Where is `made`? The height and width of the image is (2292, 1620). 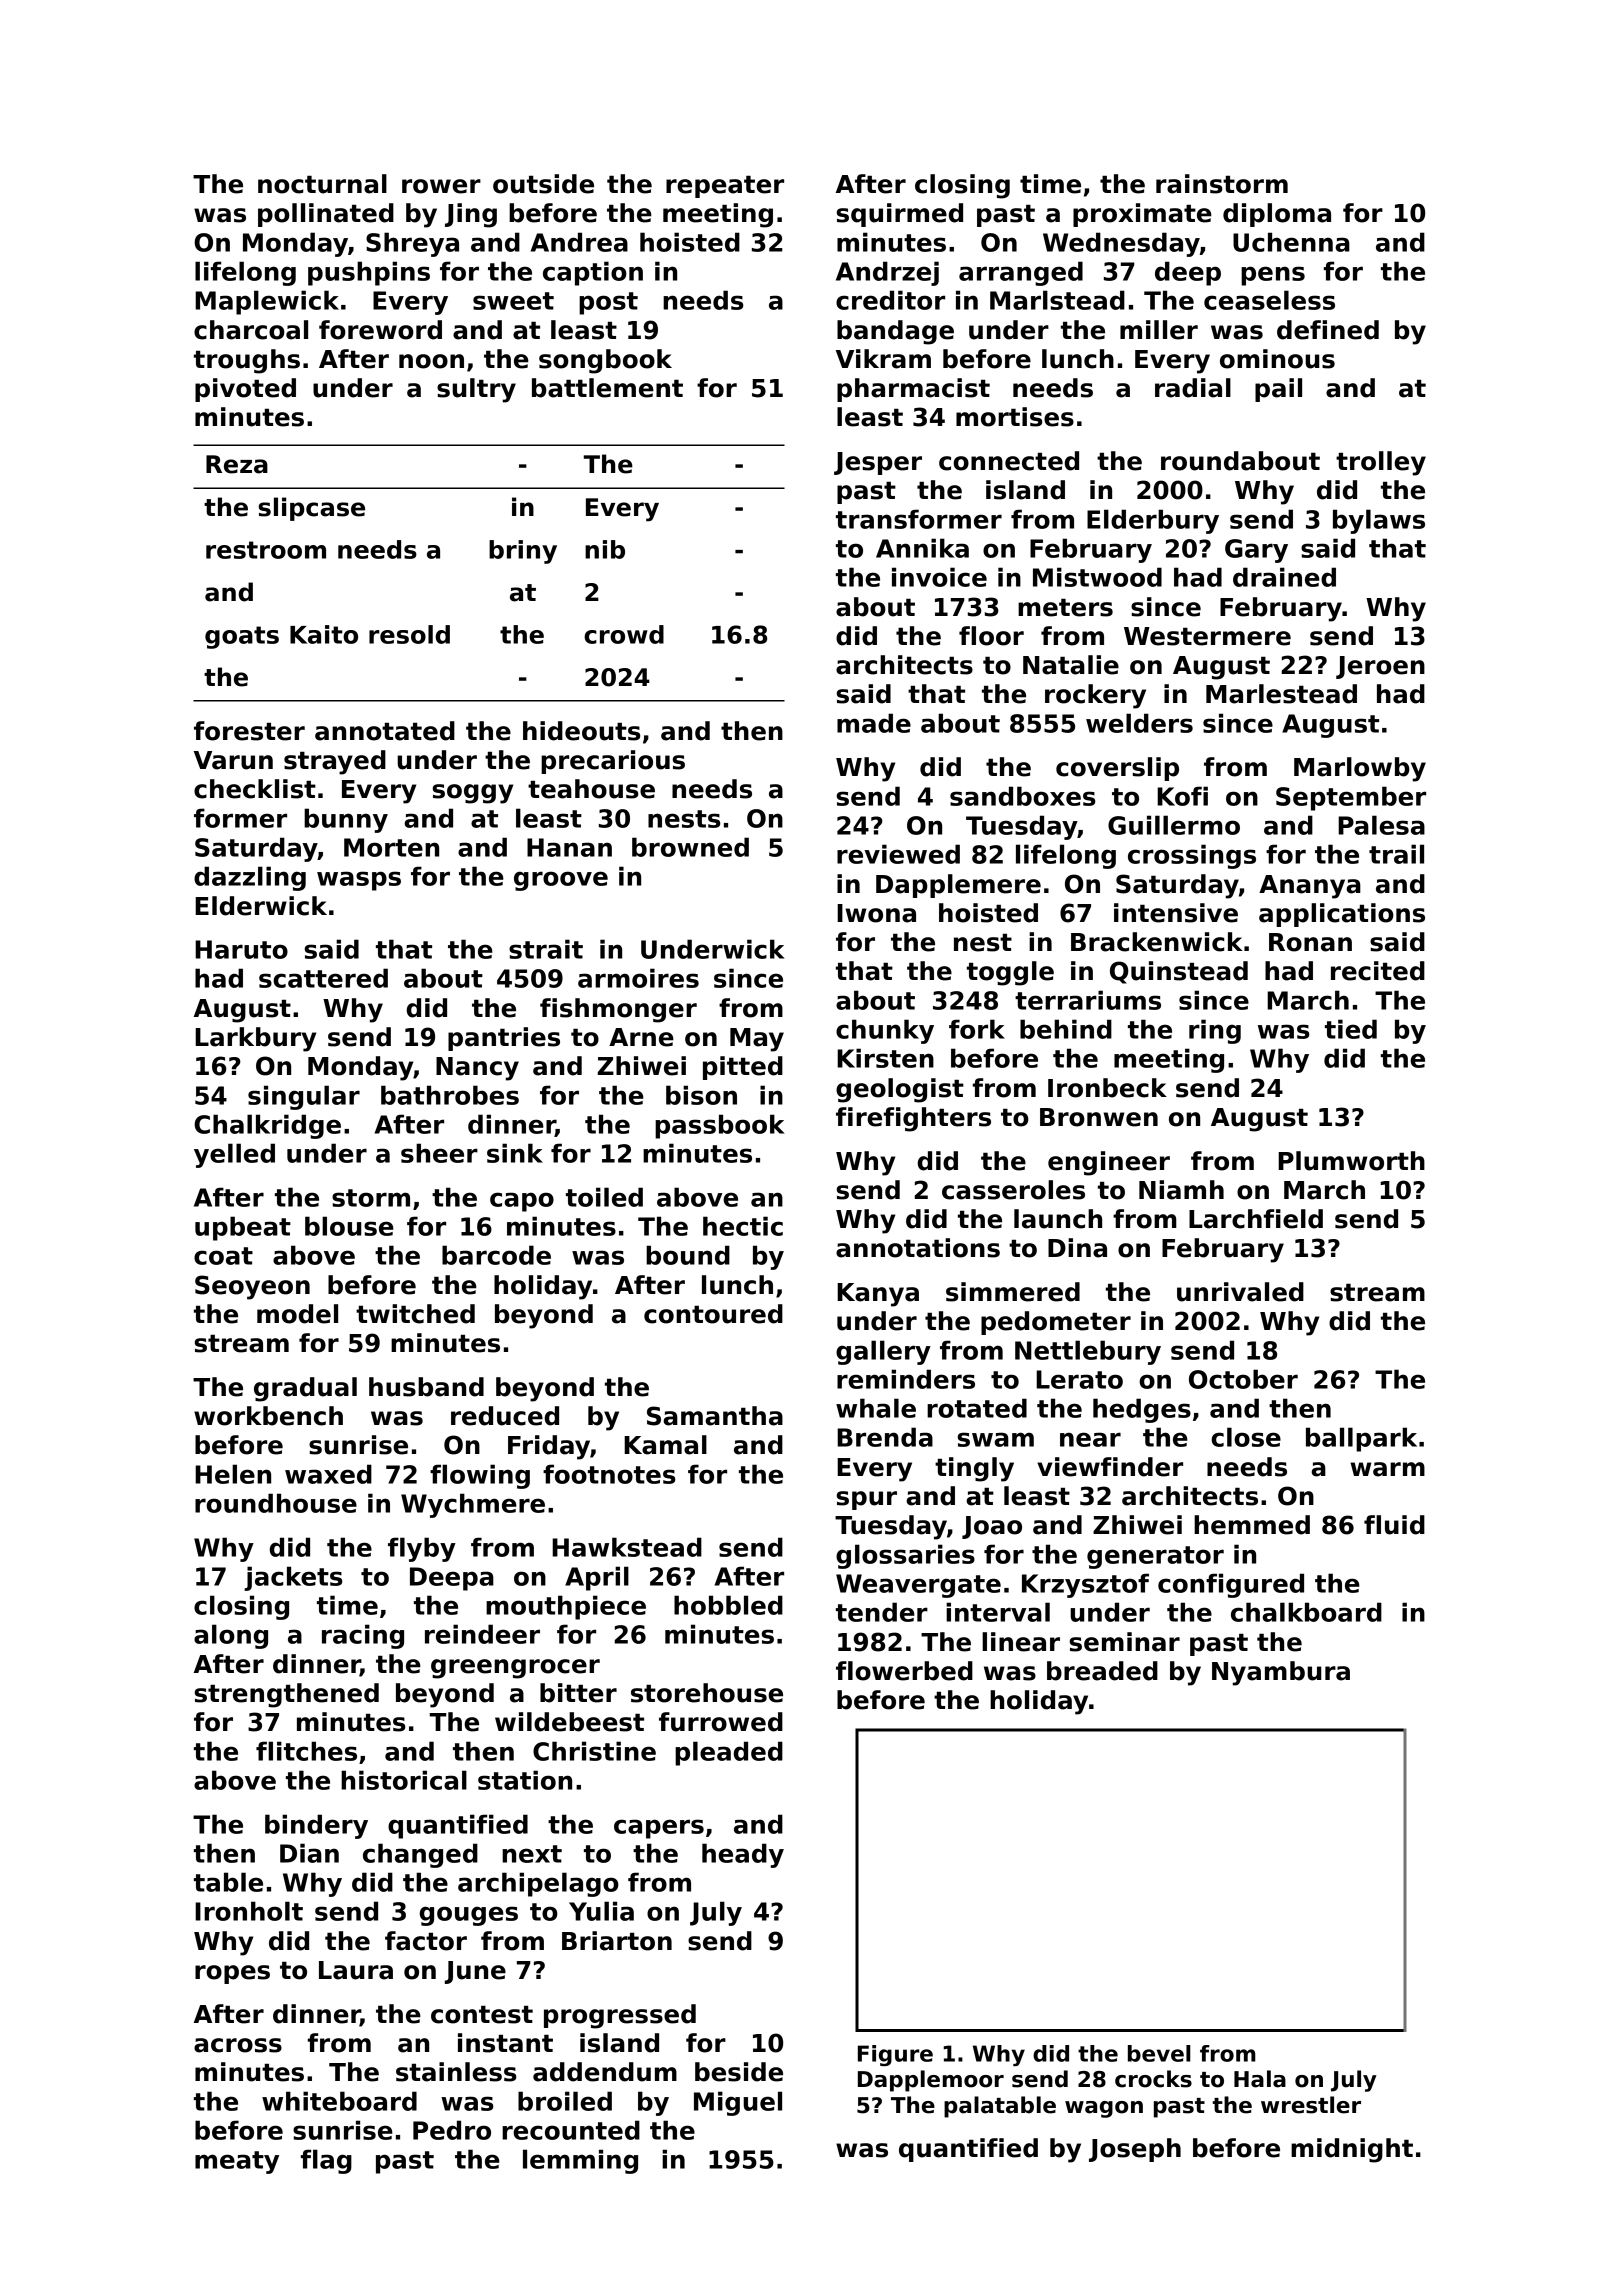
made is located at coordinates (874, 723).
